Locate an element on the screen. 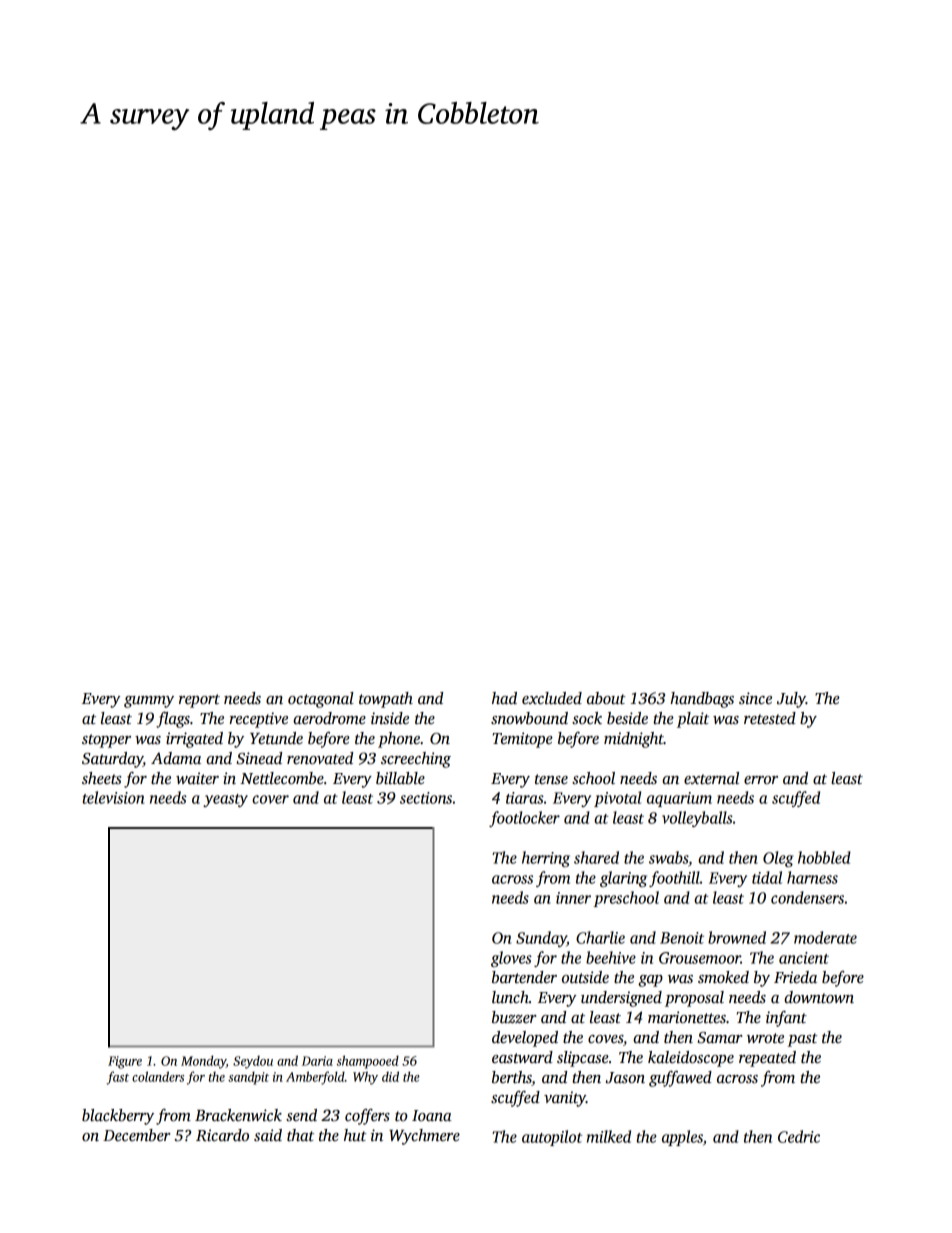 This screenshot has width=952, height=1233. December is located at coordinates (137, 1135).
